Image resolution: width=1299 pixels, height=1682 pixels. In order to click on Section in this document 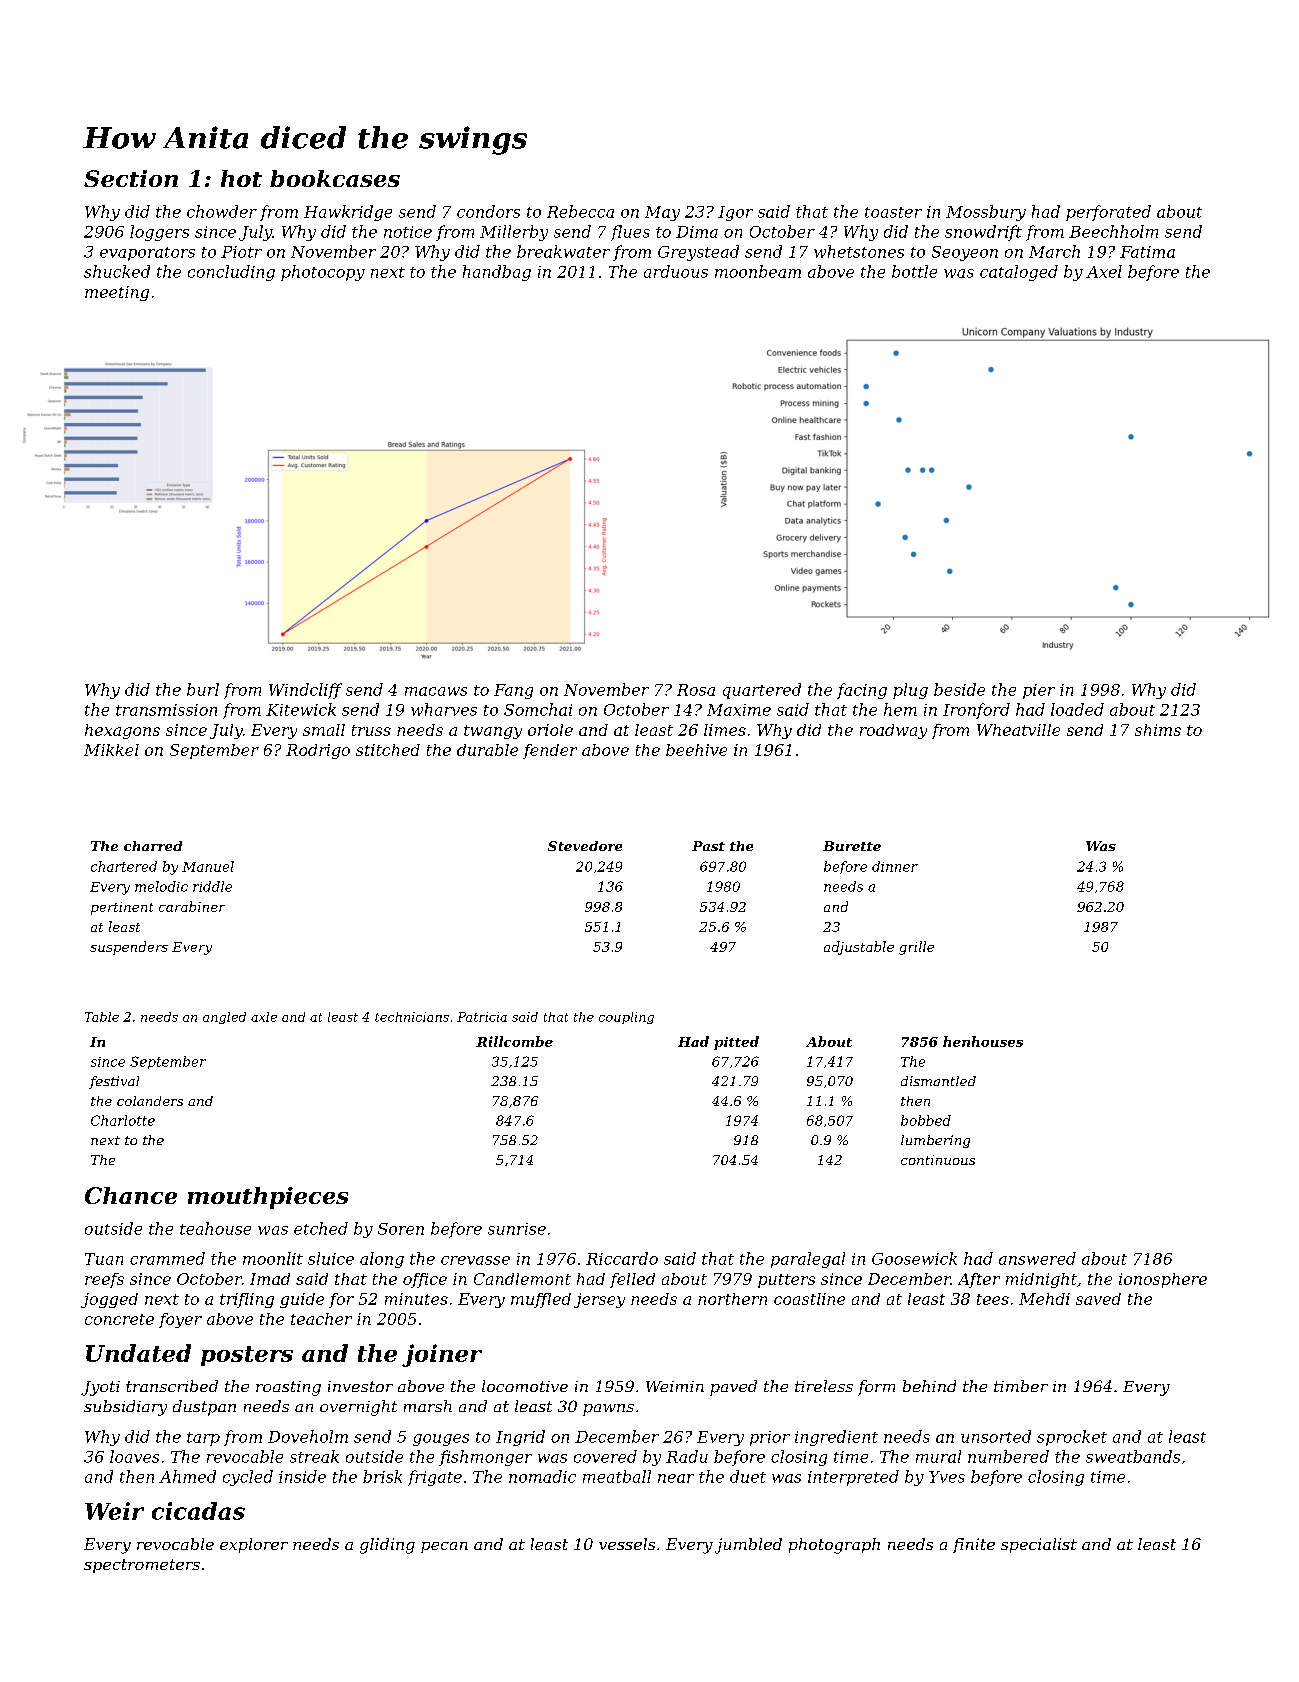, I will do `click(131, 178)`.
